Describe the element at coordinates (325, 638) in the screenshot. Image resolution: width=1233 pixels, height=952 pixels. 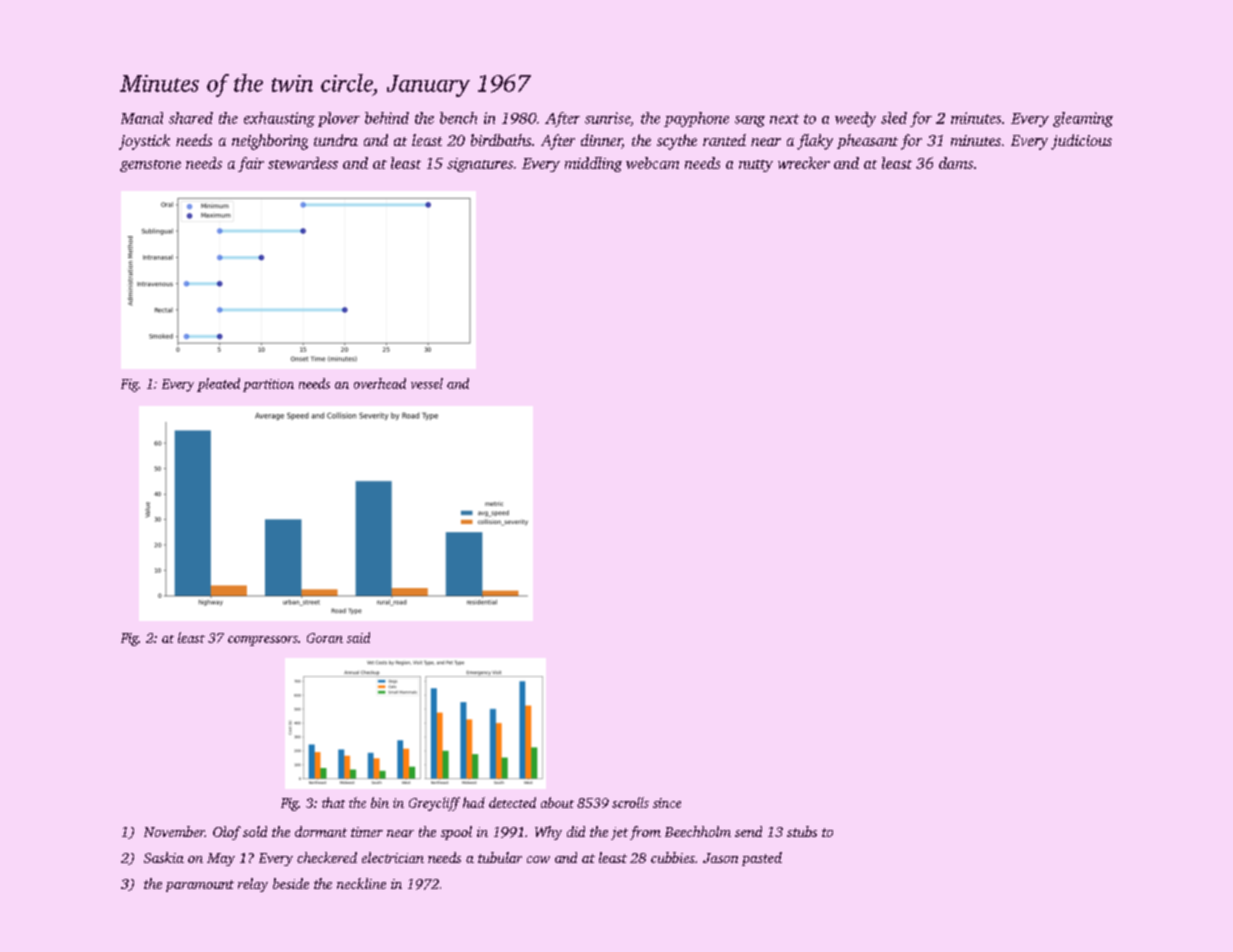
I see `Goran` at that location.
